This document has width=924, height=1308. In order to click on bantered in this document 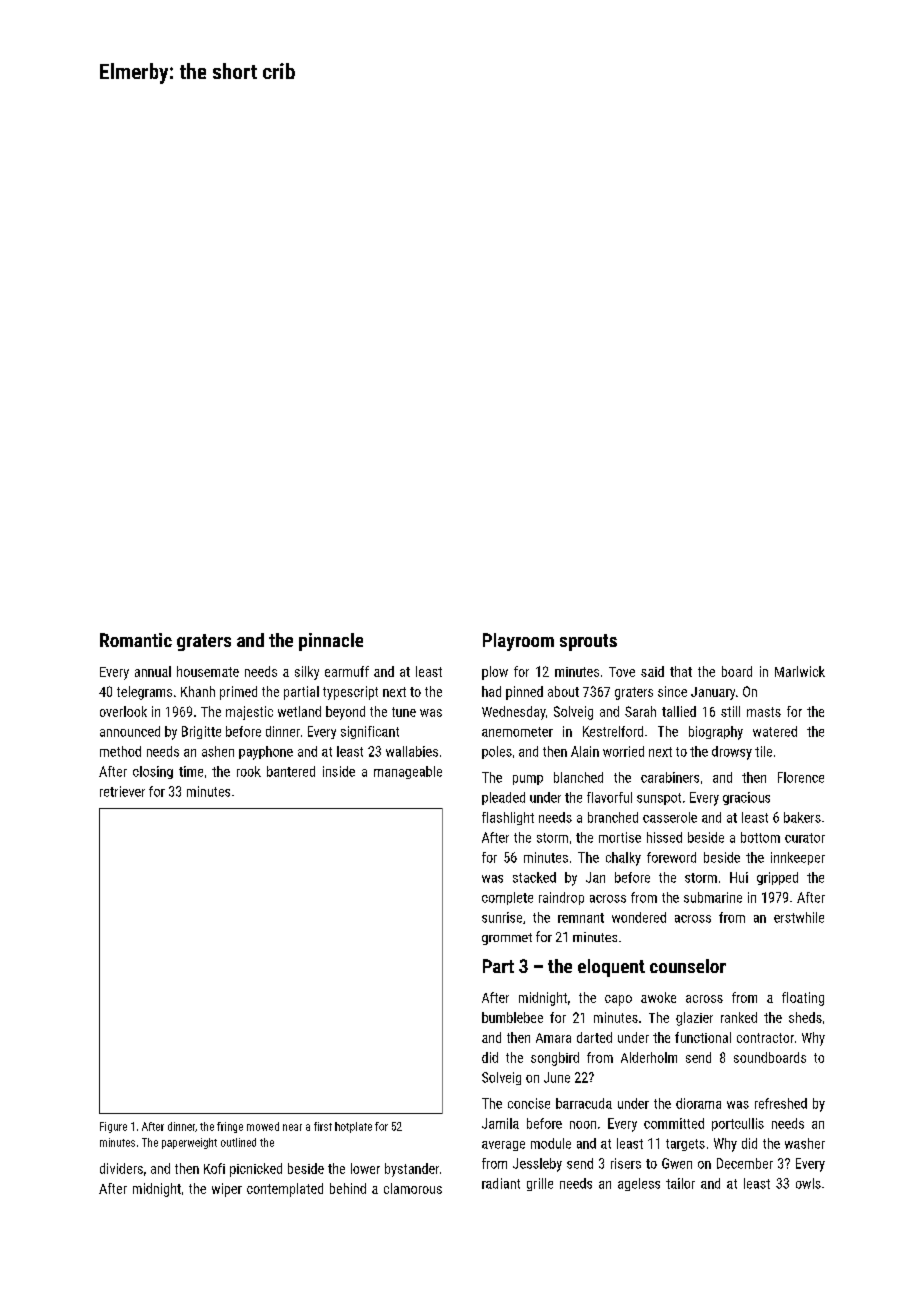, I will do `click(291, 771)`.
